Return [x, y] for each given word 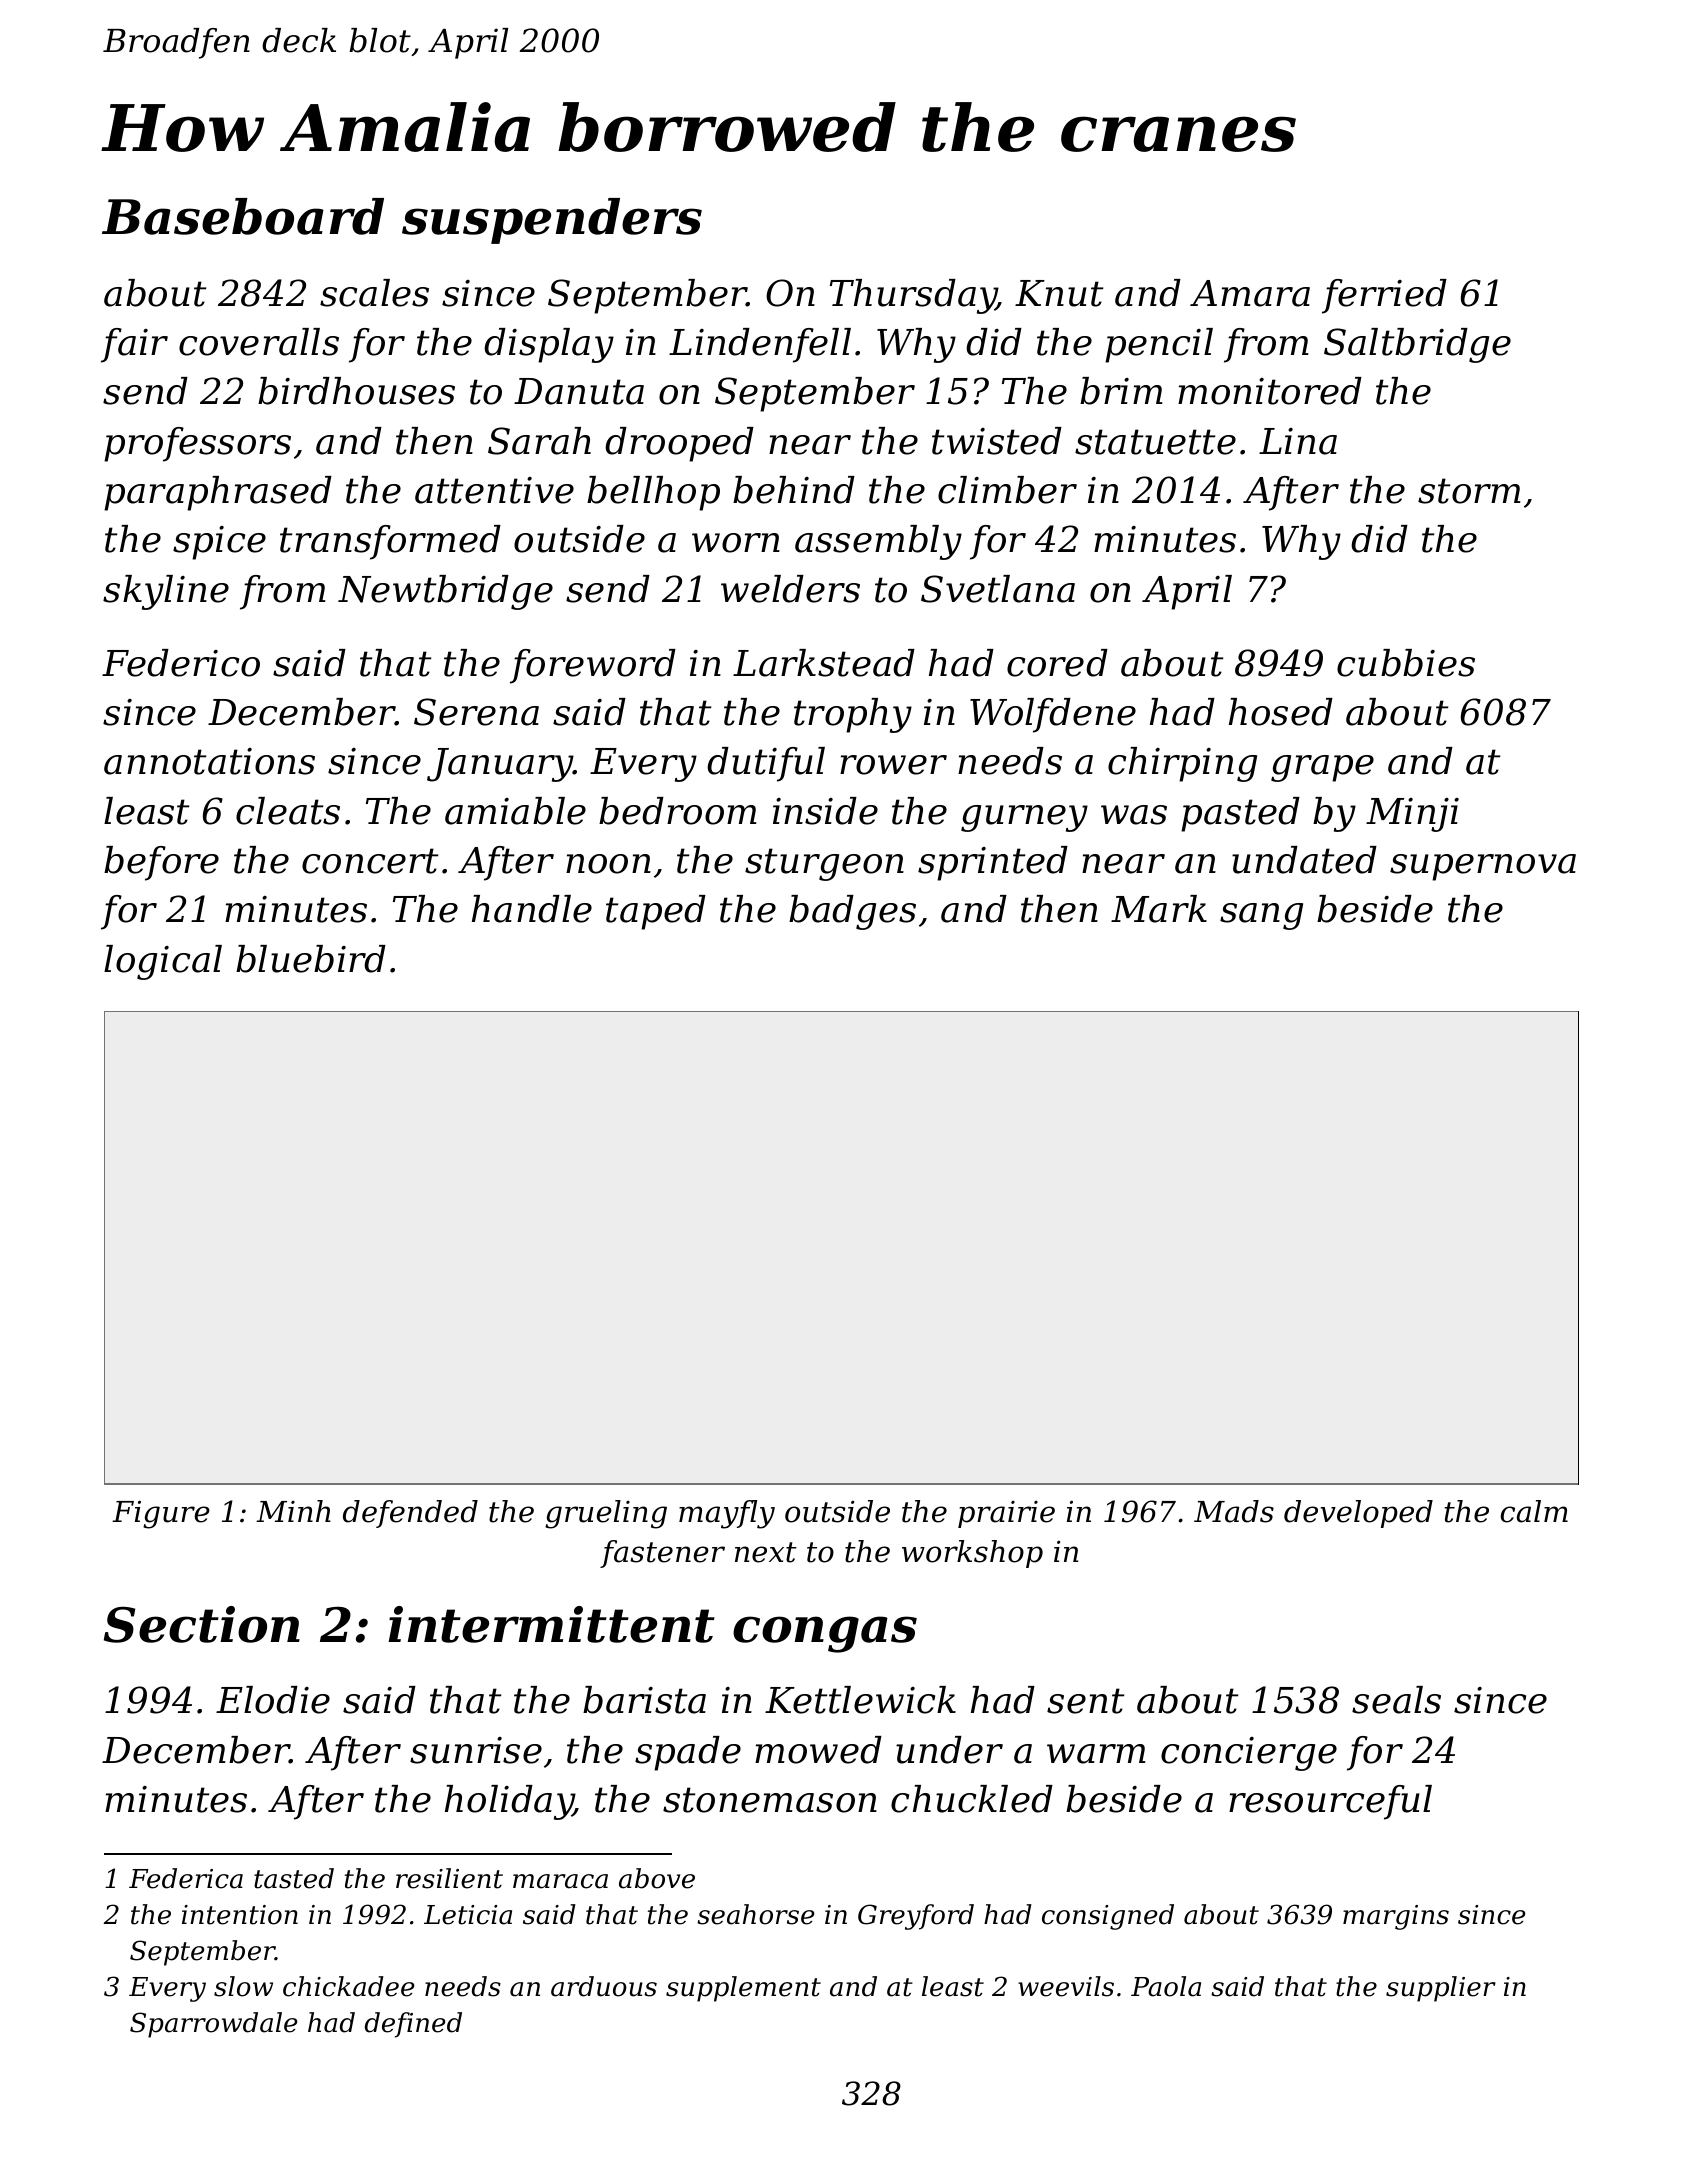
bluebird [311, 959]
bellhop [653, 493]
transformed [390, 542]
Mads [1234, 1511]
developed [1358, 1514]
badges [852, 912]
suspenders [552, 221]
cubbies [1406, 663]
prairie [1006, 1514]
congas [825, 1634]
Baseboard [243, 216]
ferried [1384, 296]
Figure [161, 1514]
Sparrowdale [213, 2025]
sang [1261, 916]
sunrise [476, 1750]
